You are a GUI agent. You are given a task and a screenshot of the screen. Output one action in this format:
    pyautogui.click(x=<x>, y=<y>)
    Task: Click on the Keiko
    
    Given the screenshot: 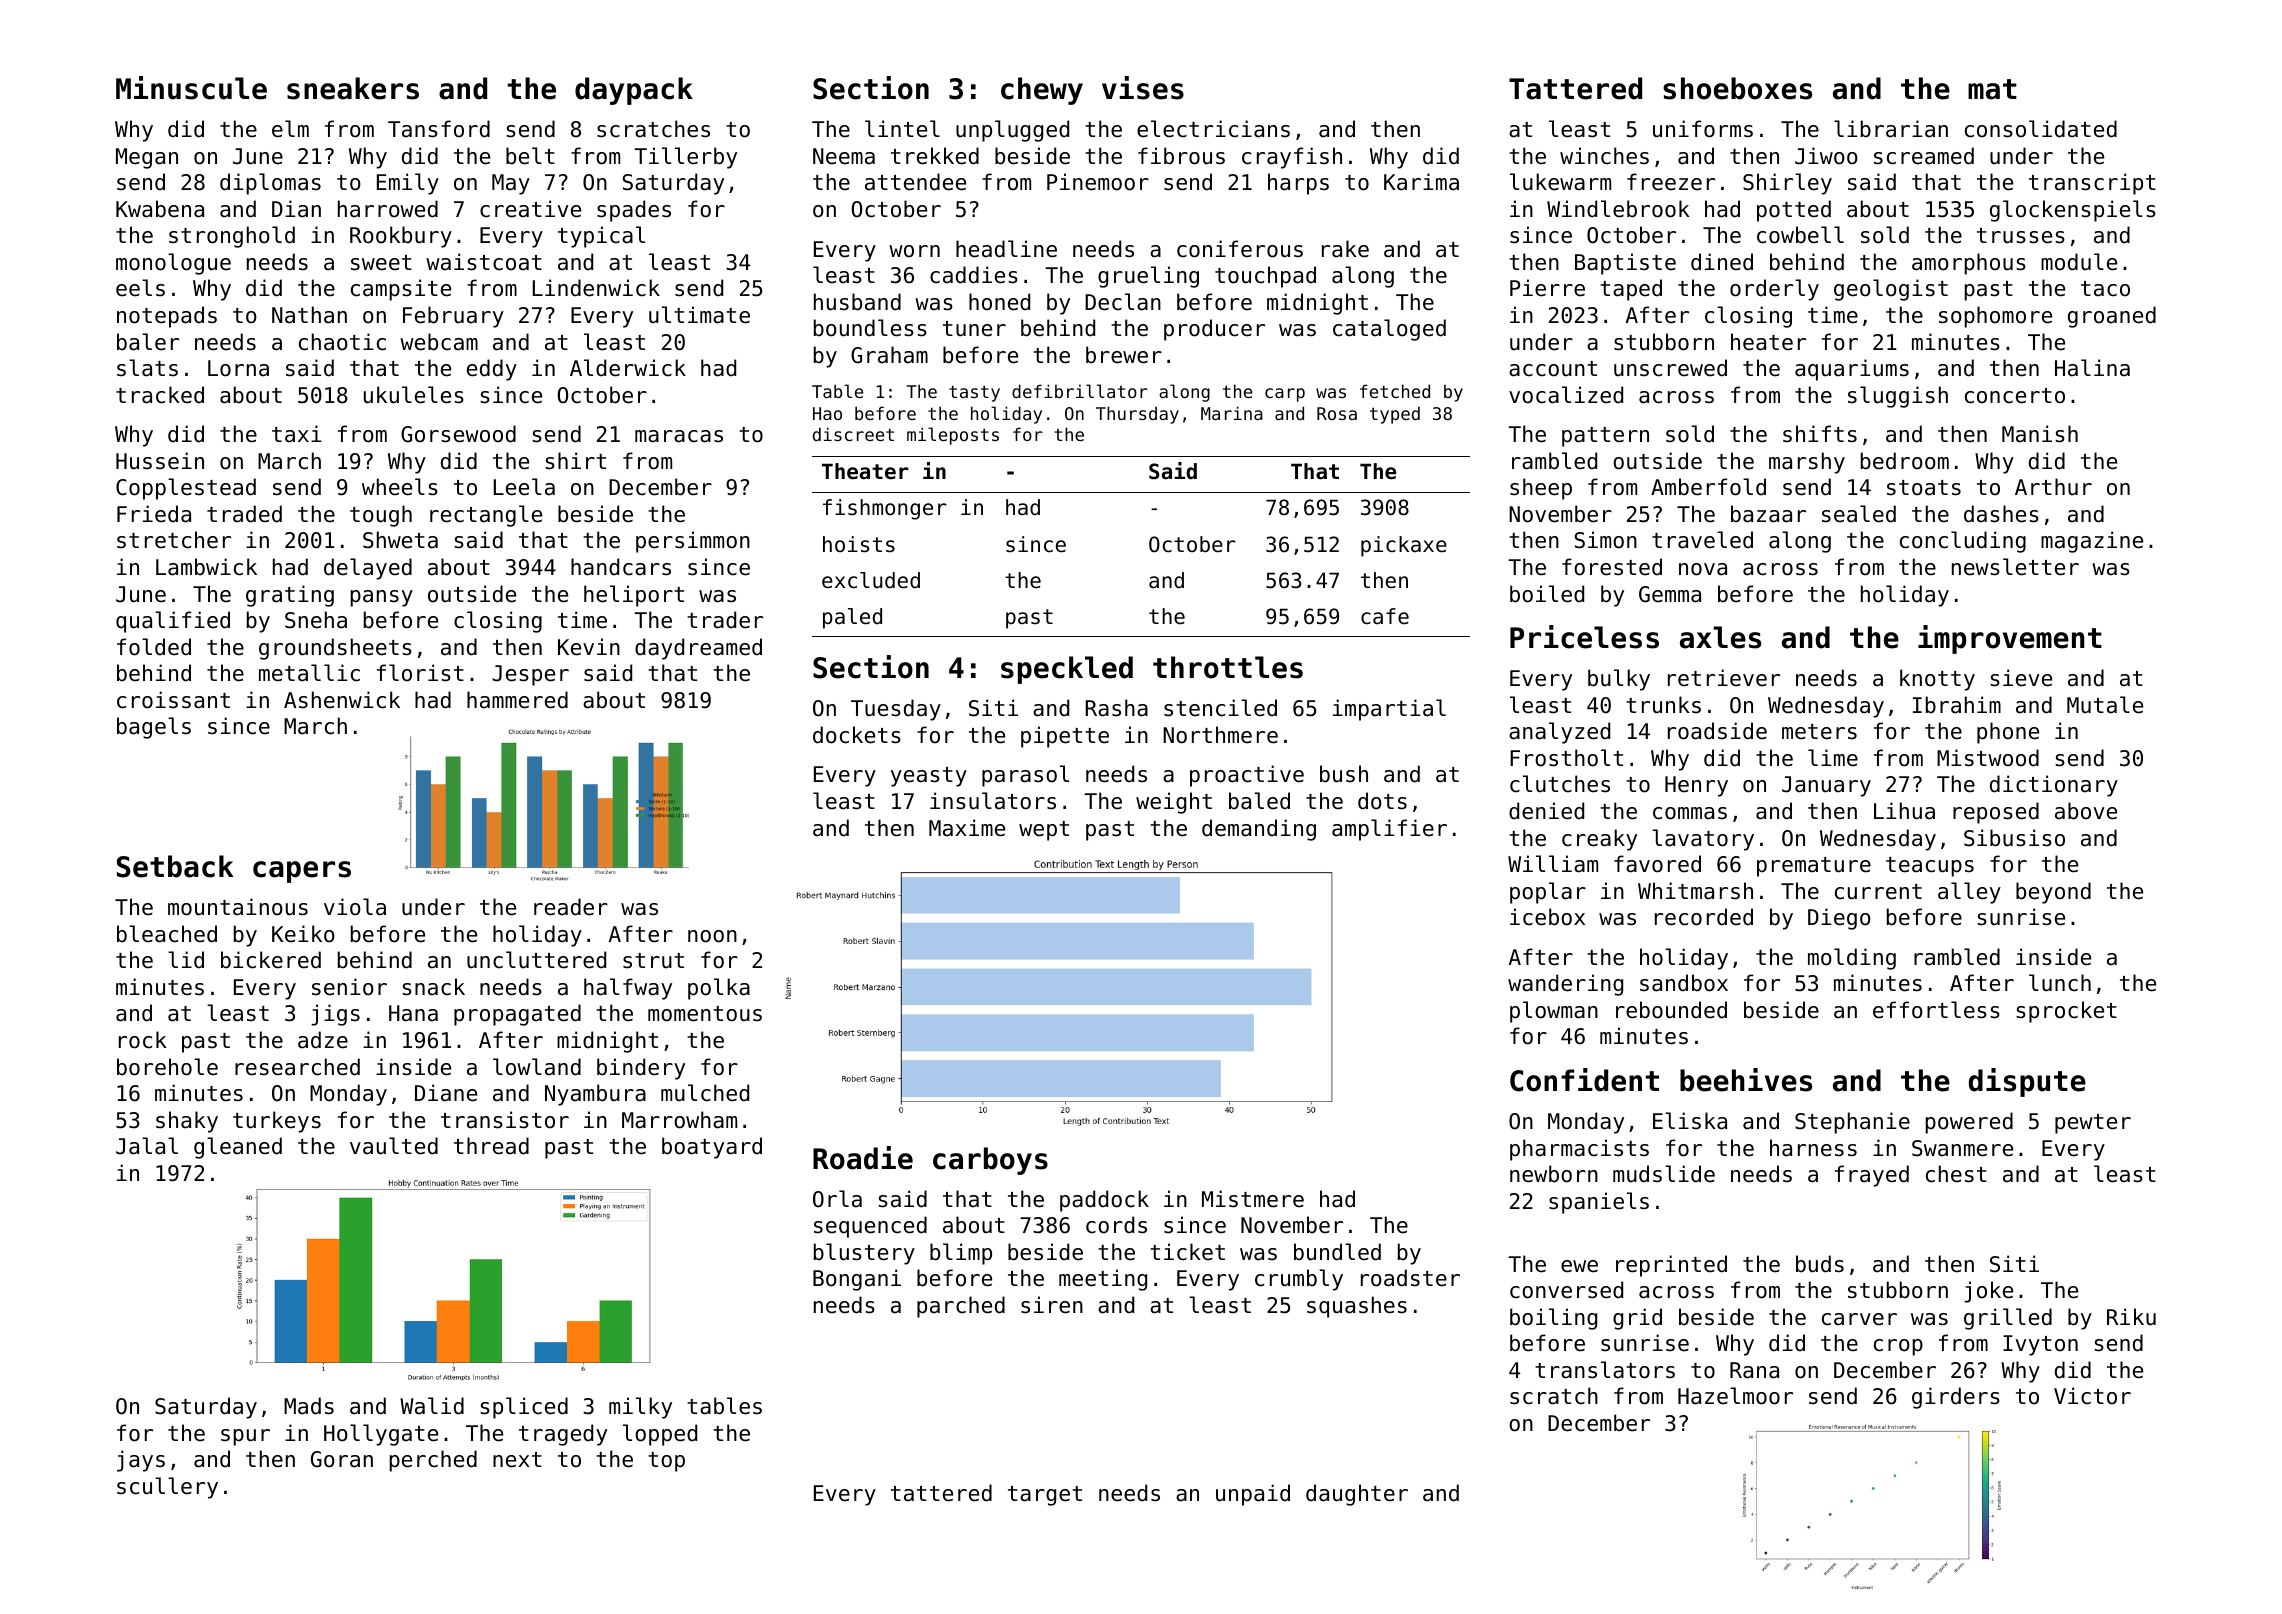 What is the action you would take?
    pyautogui.click(x=303, y=934)
